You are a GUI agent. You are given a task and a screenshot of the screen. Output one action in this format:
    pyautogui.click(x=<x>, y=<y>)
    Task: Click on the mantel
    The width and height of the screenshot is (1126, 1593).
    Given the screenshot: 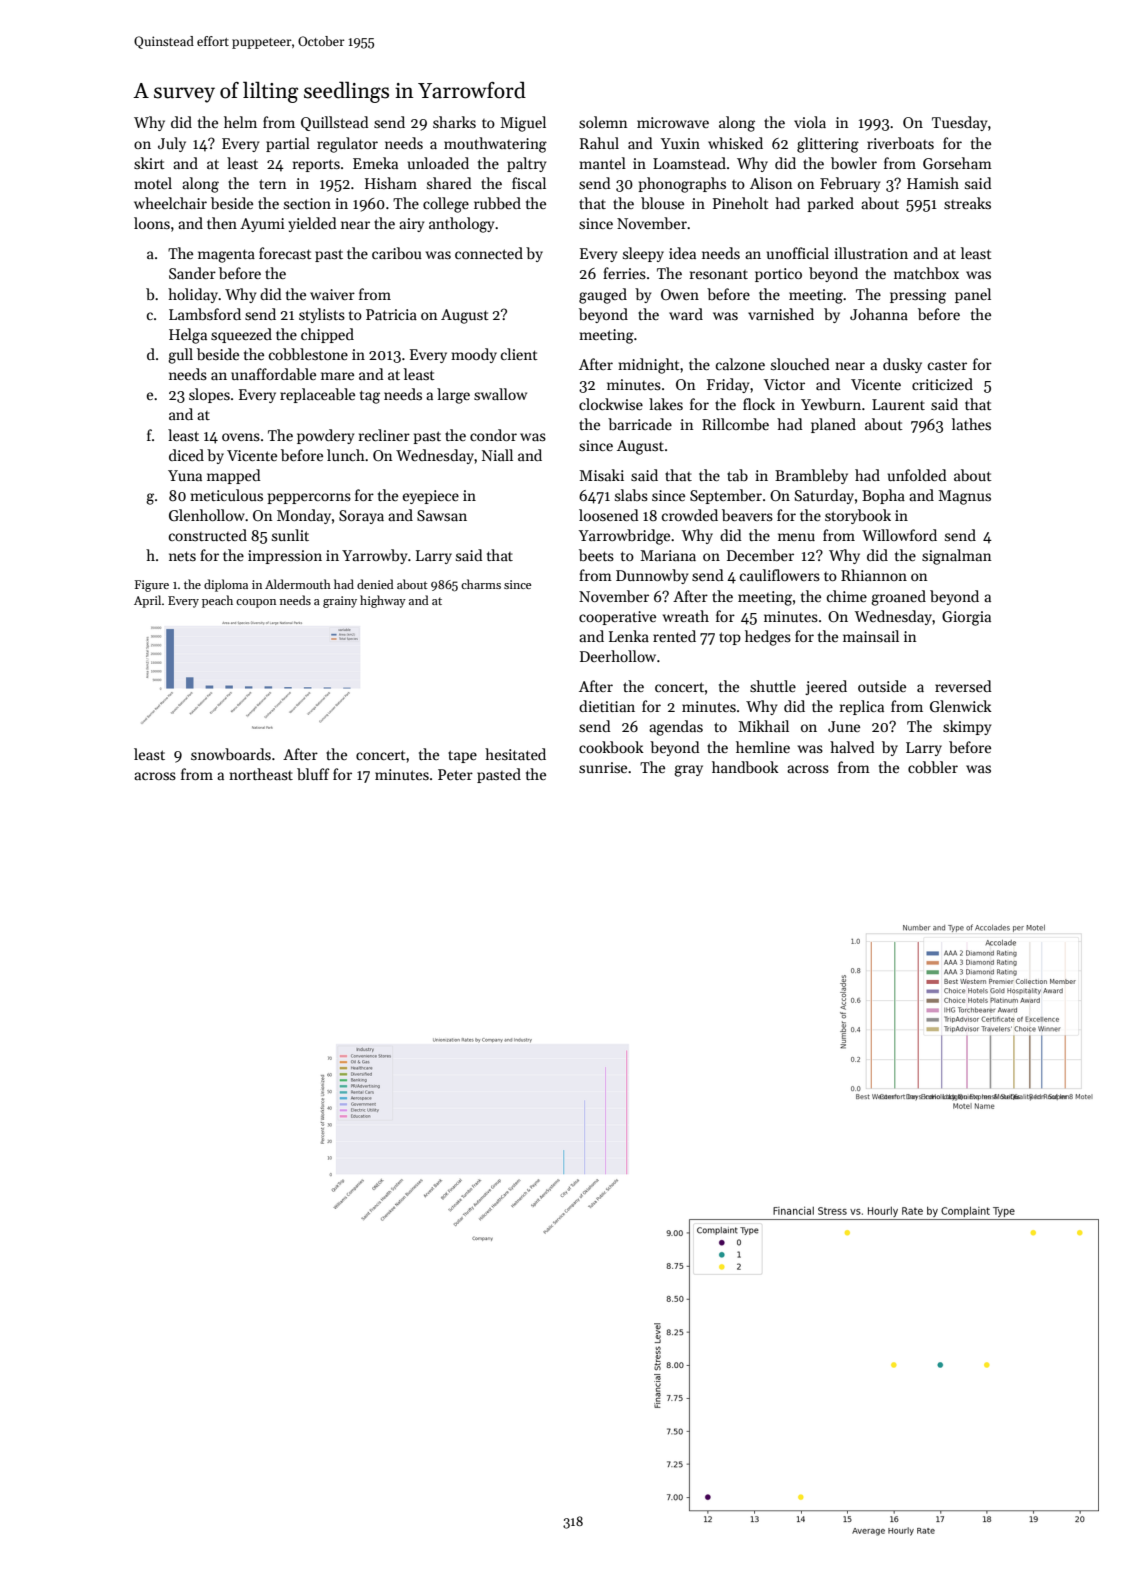 What is the action you would take?
    pyautogui.click(x=602, y=163)
